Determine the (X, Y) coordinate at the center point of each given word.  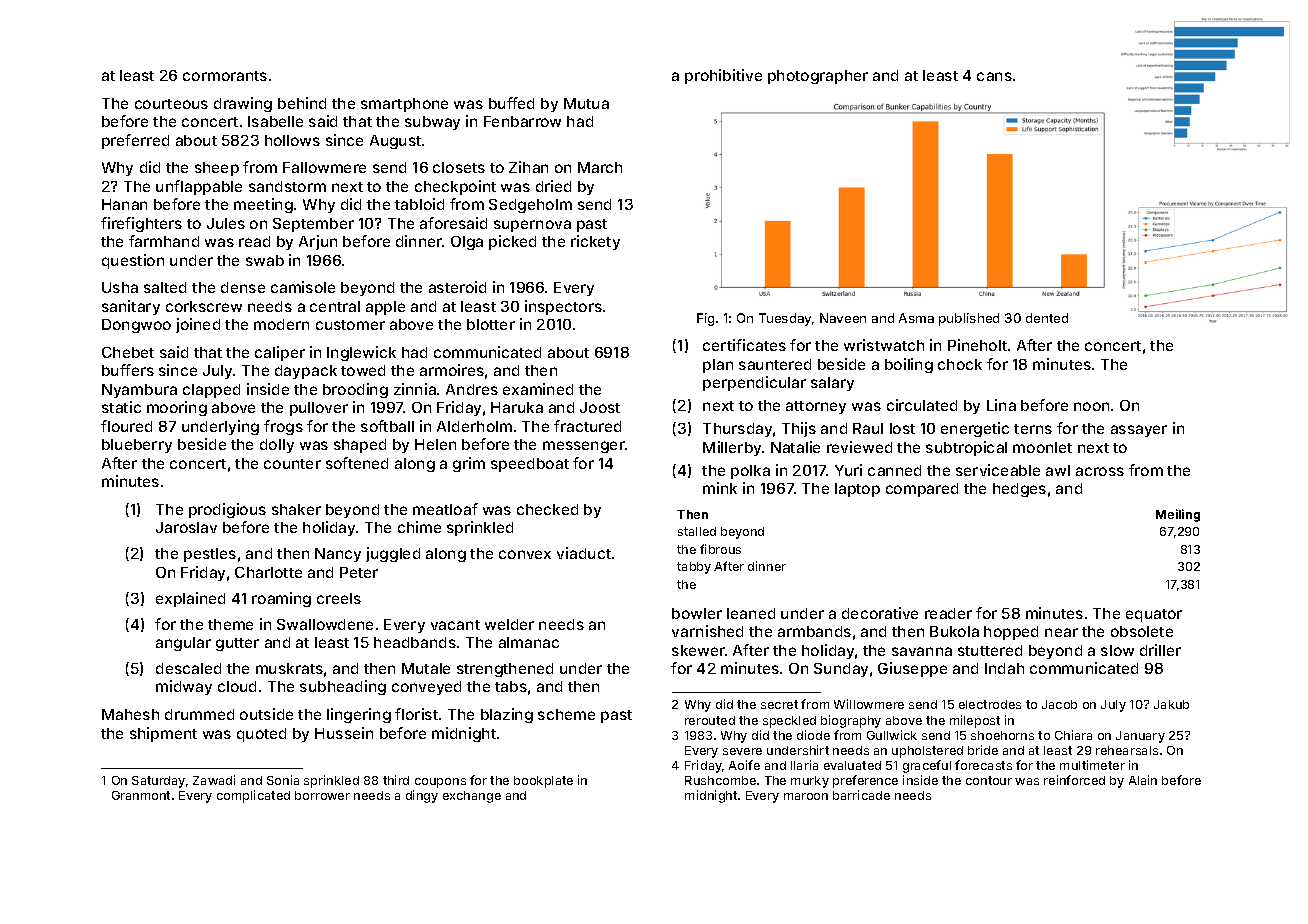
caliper (280, 353)
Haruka (517, 407)
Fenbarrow (522, 121)
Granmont (141, 795)
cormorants (225, 76)
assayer (1139, 431)
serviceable (998, 470)
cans (994, 76)
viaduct (584, 553)
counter (292, 464)
